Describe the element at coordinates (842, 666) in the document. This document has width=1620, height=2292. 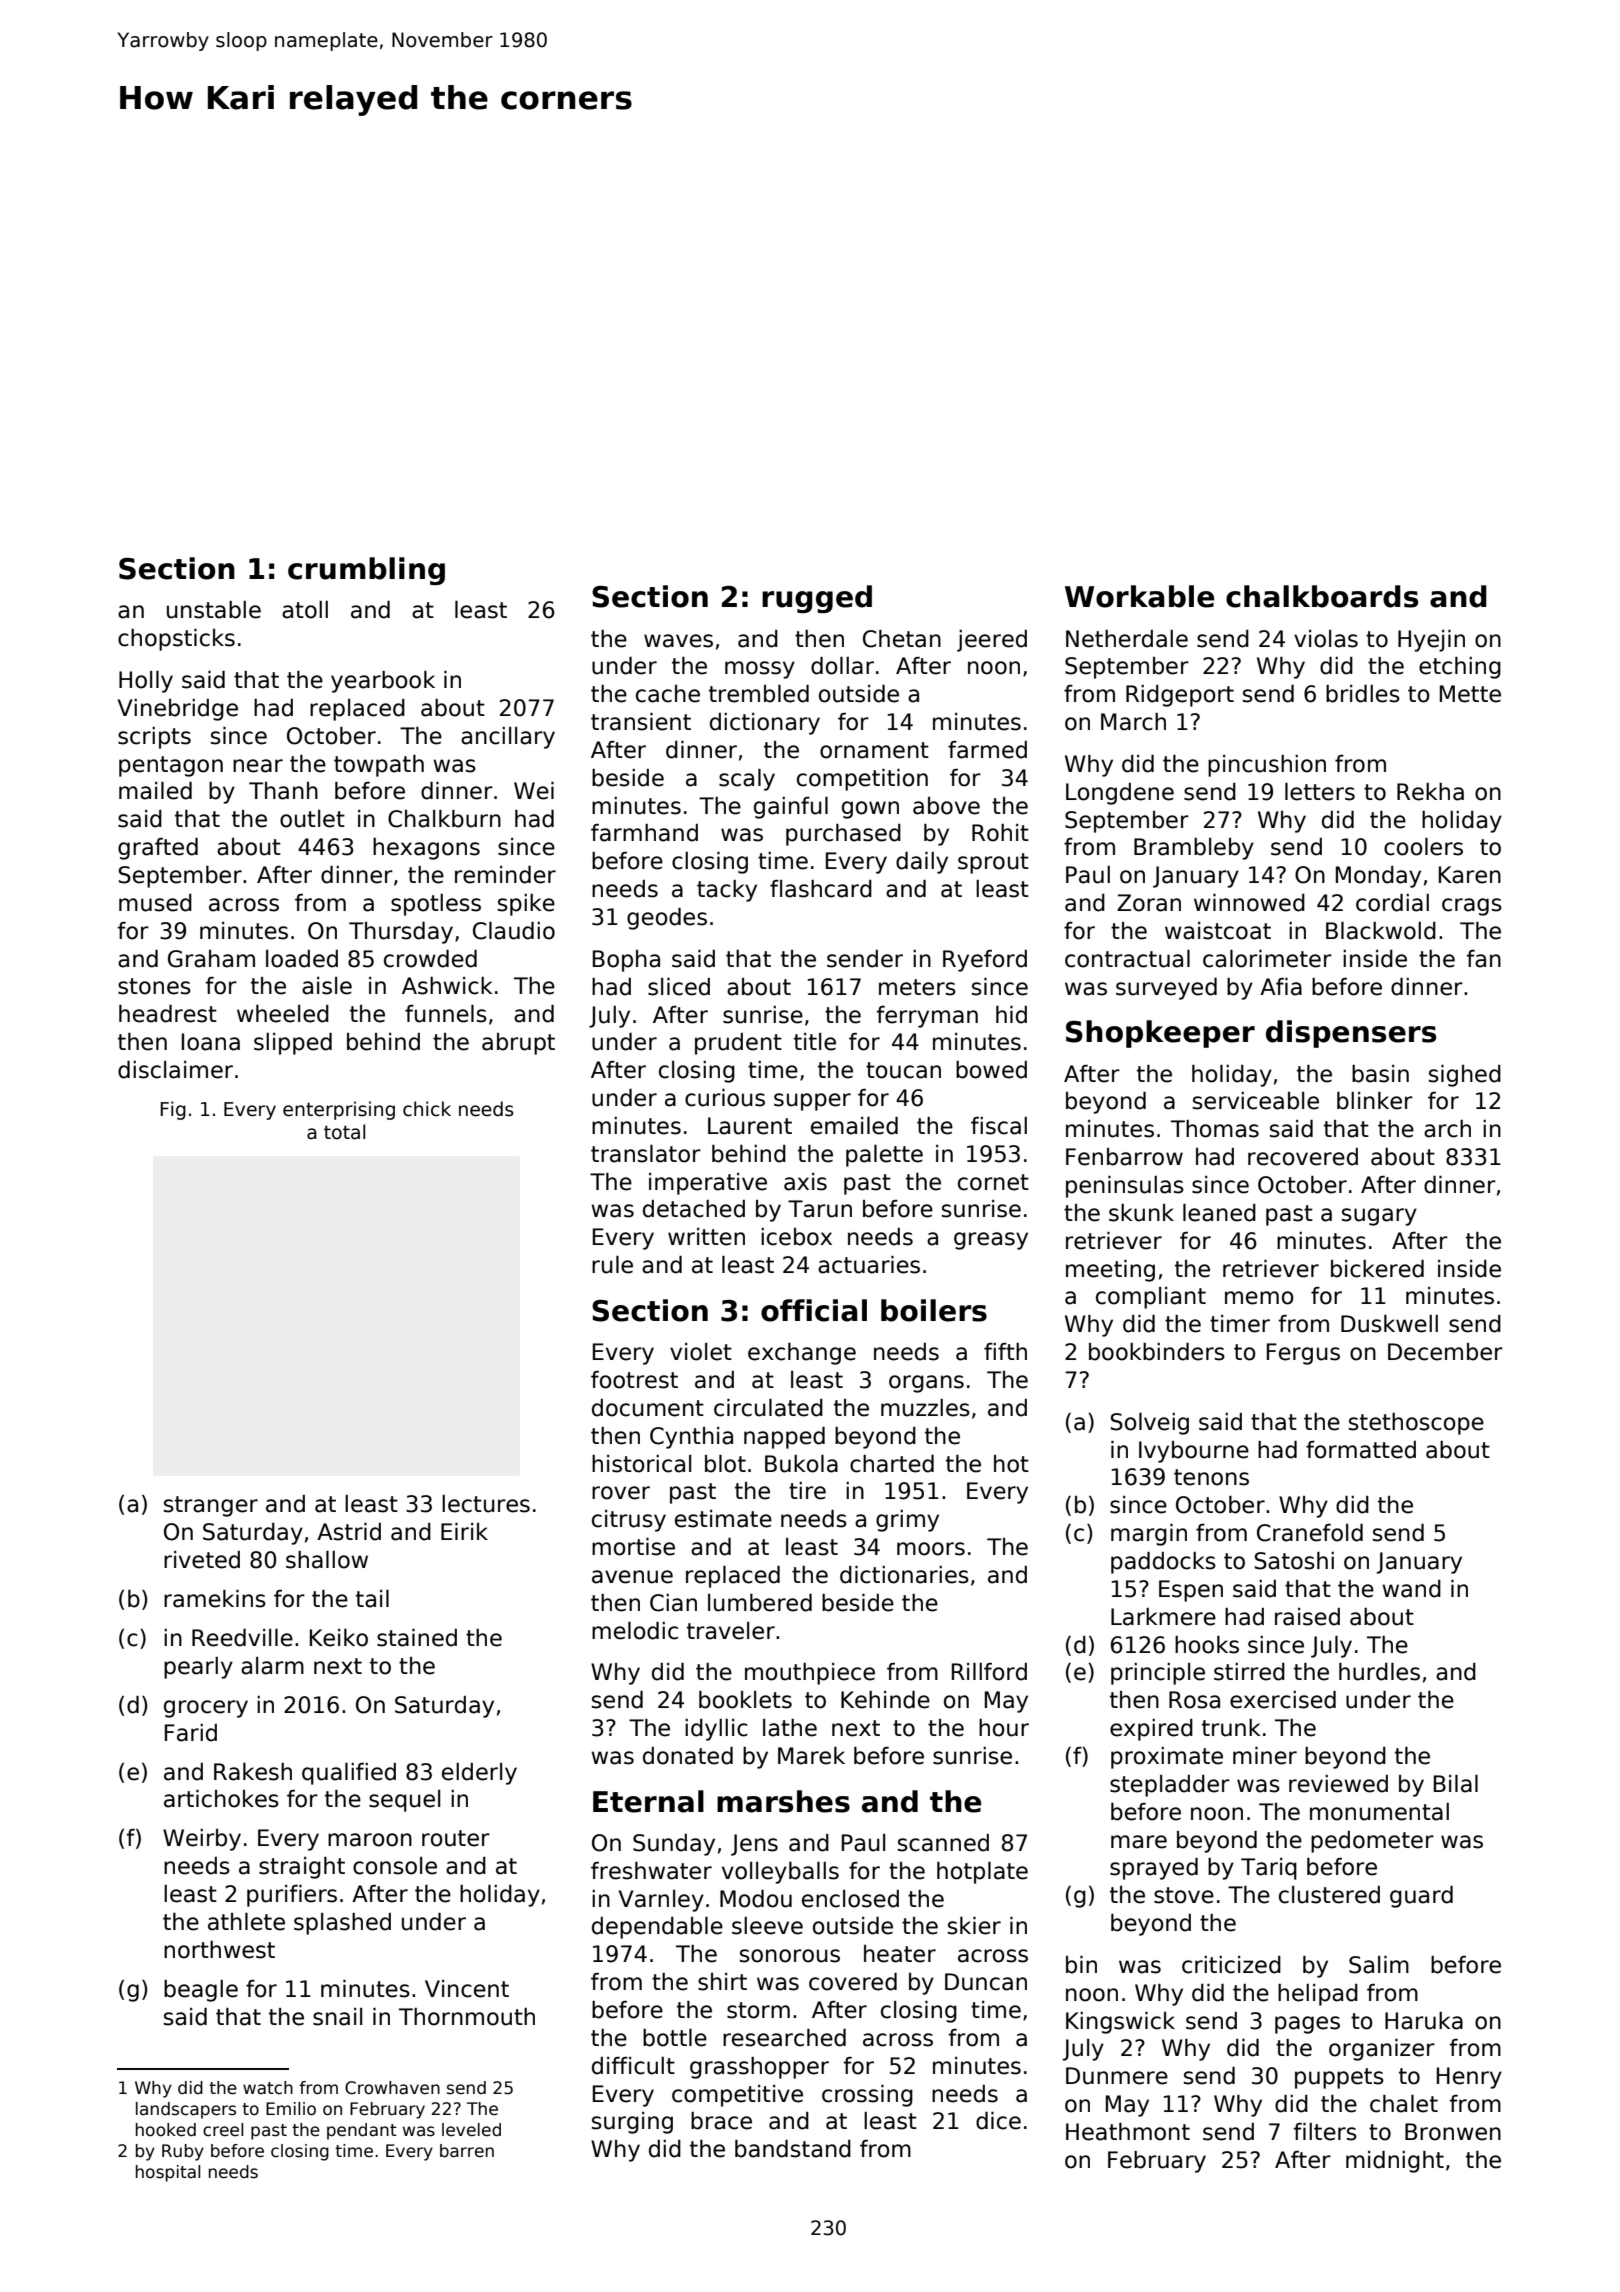
I see `dollar` at that location.
